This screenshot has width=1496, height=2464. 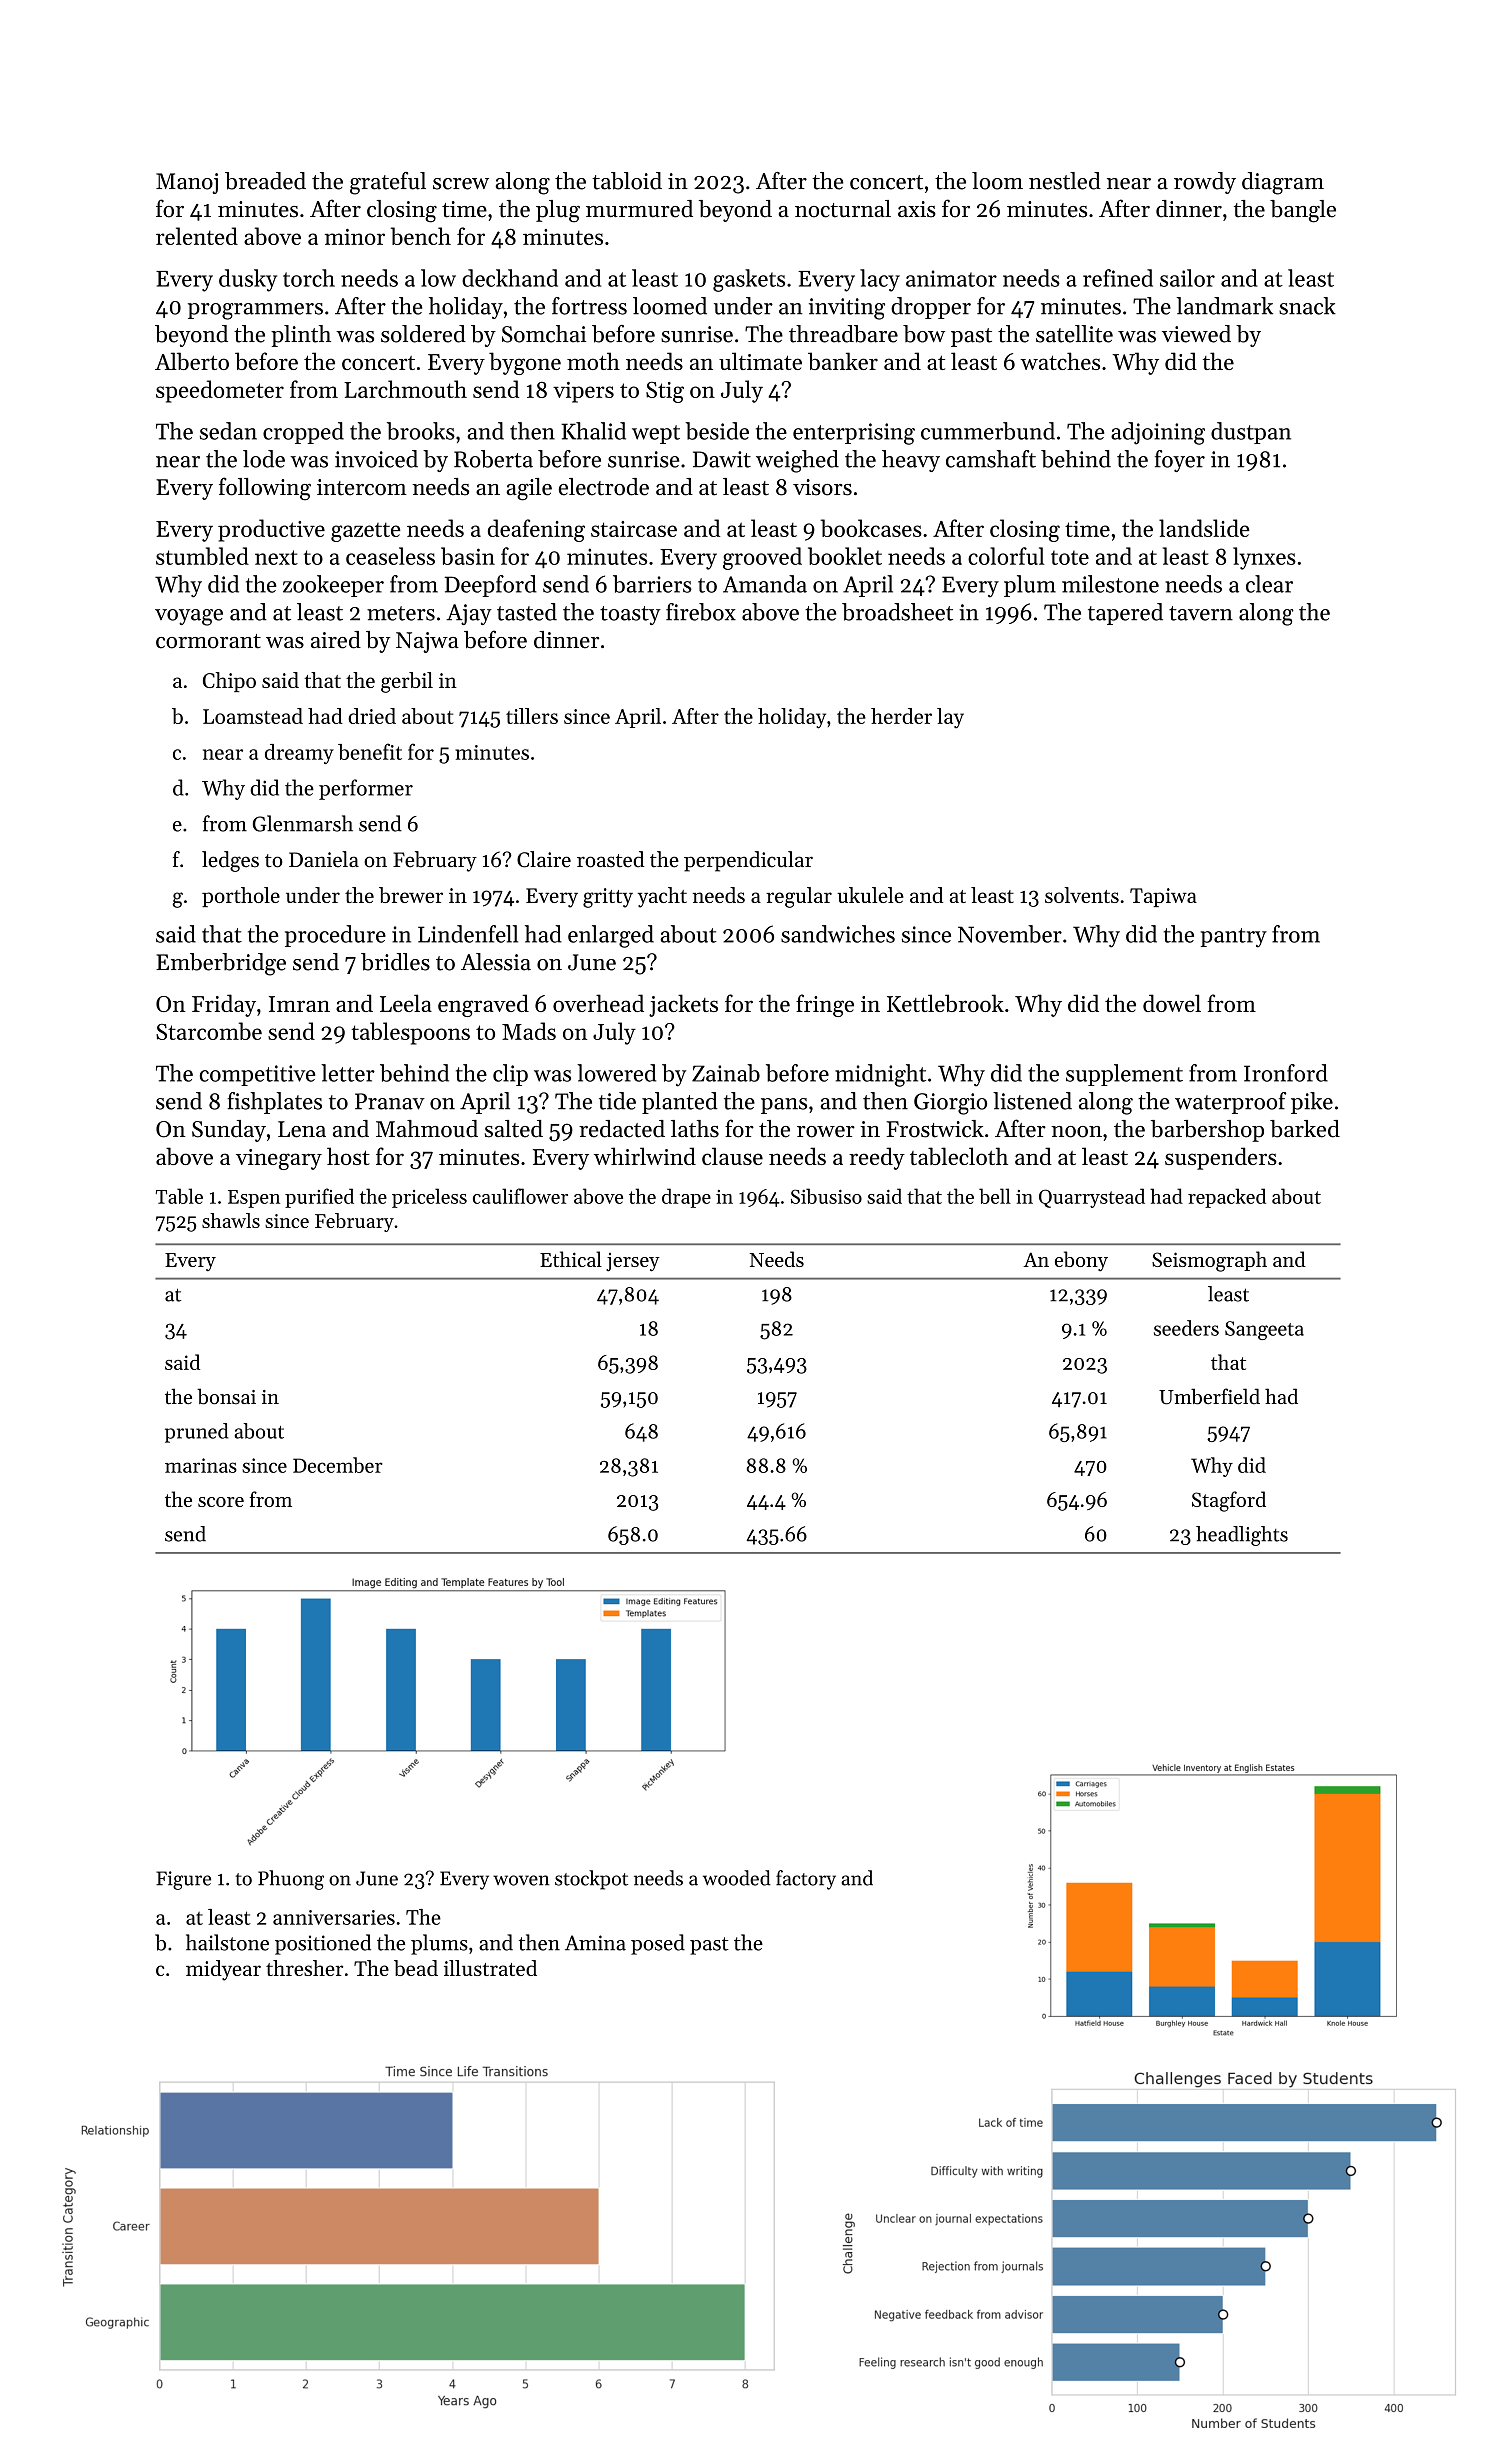 What do you see at coordinates (376, 459) in the screenshot?
I see `invoiced` at bounding box center [376, 459].
